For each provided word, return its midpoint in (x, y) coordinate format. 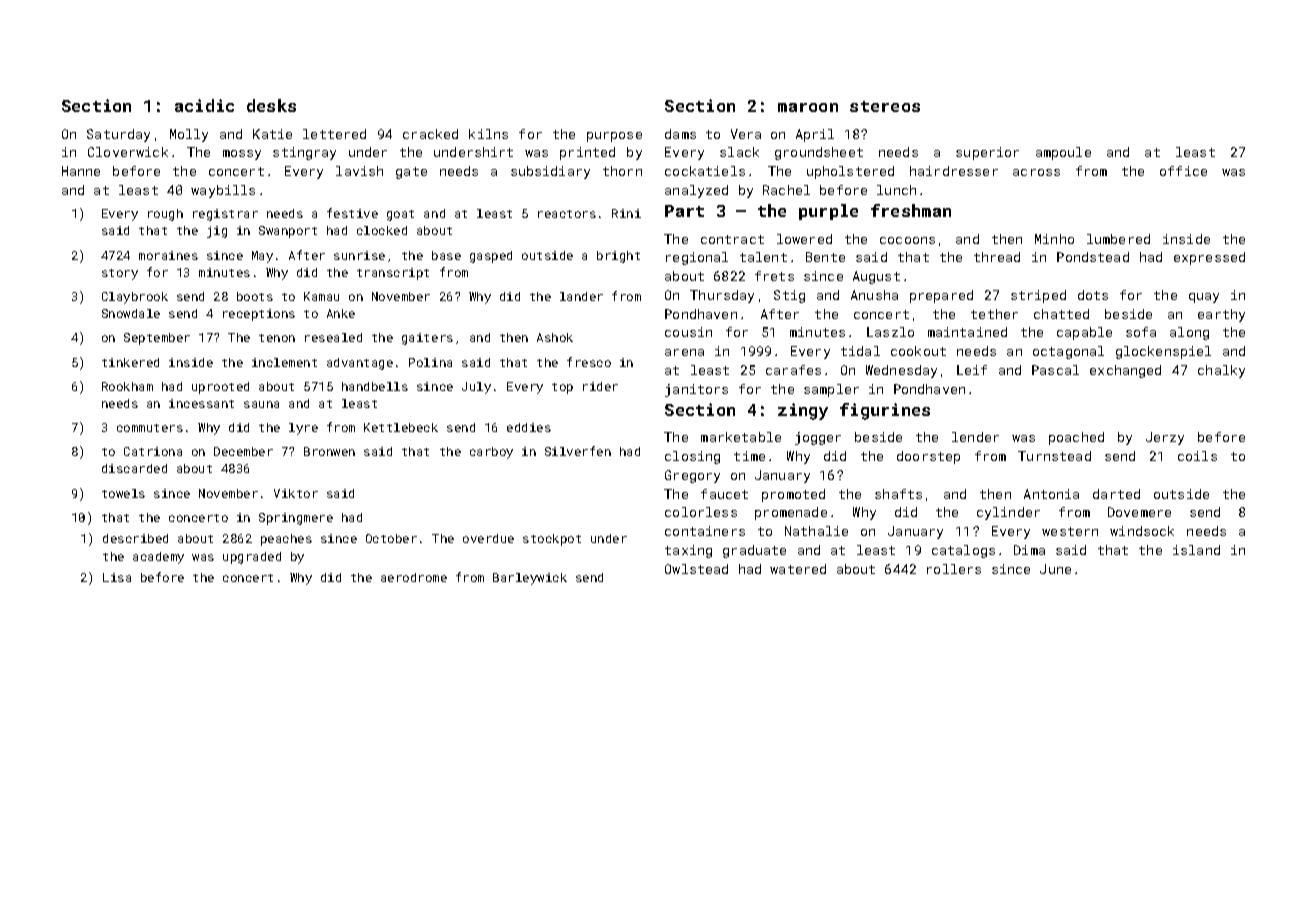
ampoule (1063, 153)
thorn (622, 171)
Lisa (117, 577)
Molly (189, 135)
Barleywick (530, 579)
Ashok (555, 337)
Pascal (1055, 370)
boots (255, 296)
